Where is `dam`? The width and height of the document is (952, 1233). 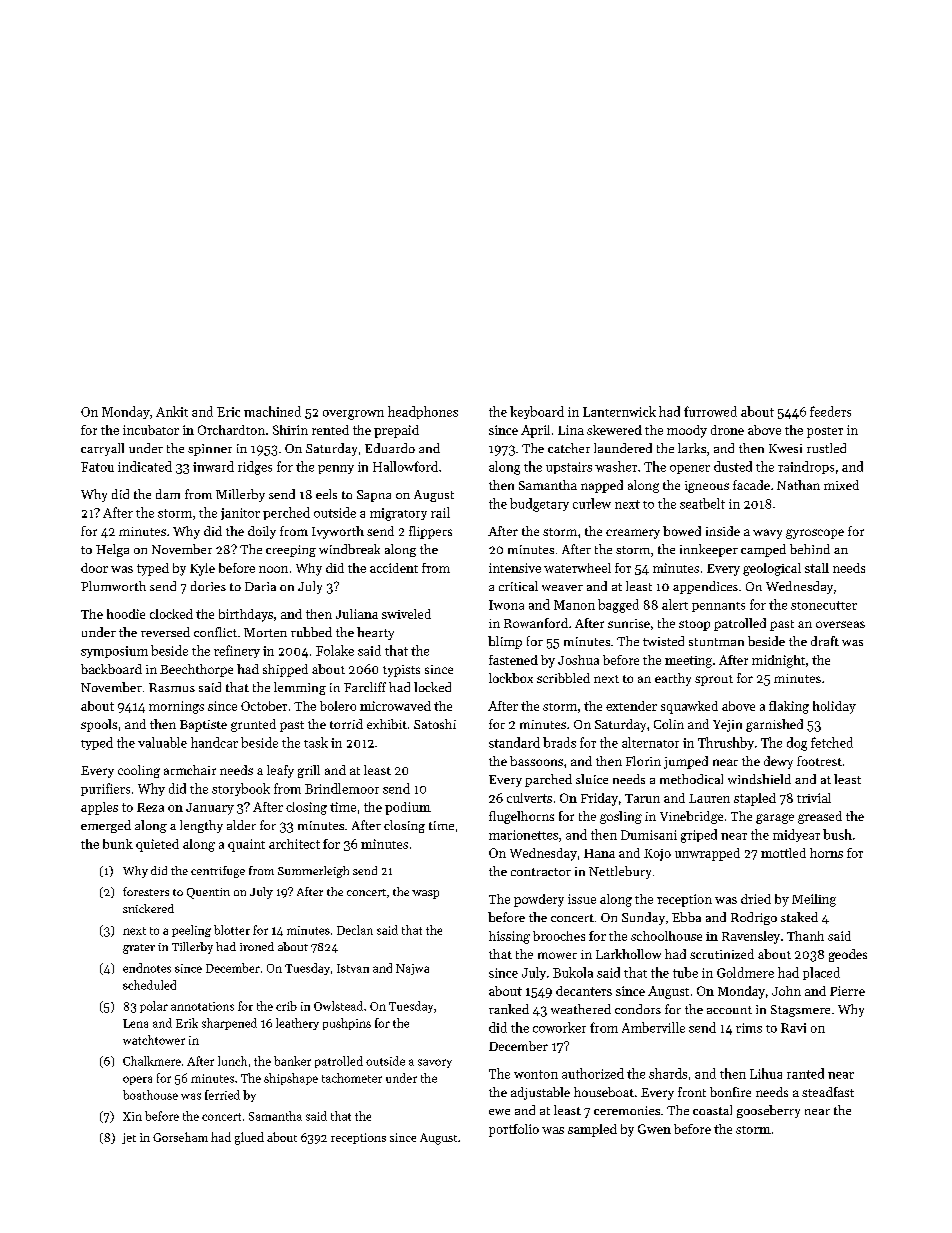
dam is located at coordinates (168, 494).
